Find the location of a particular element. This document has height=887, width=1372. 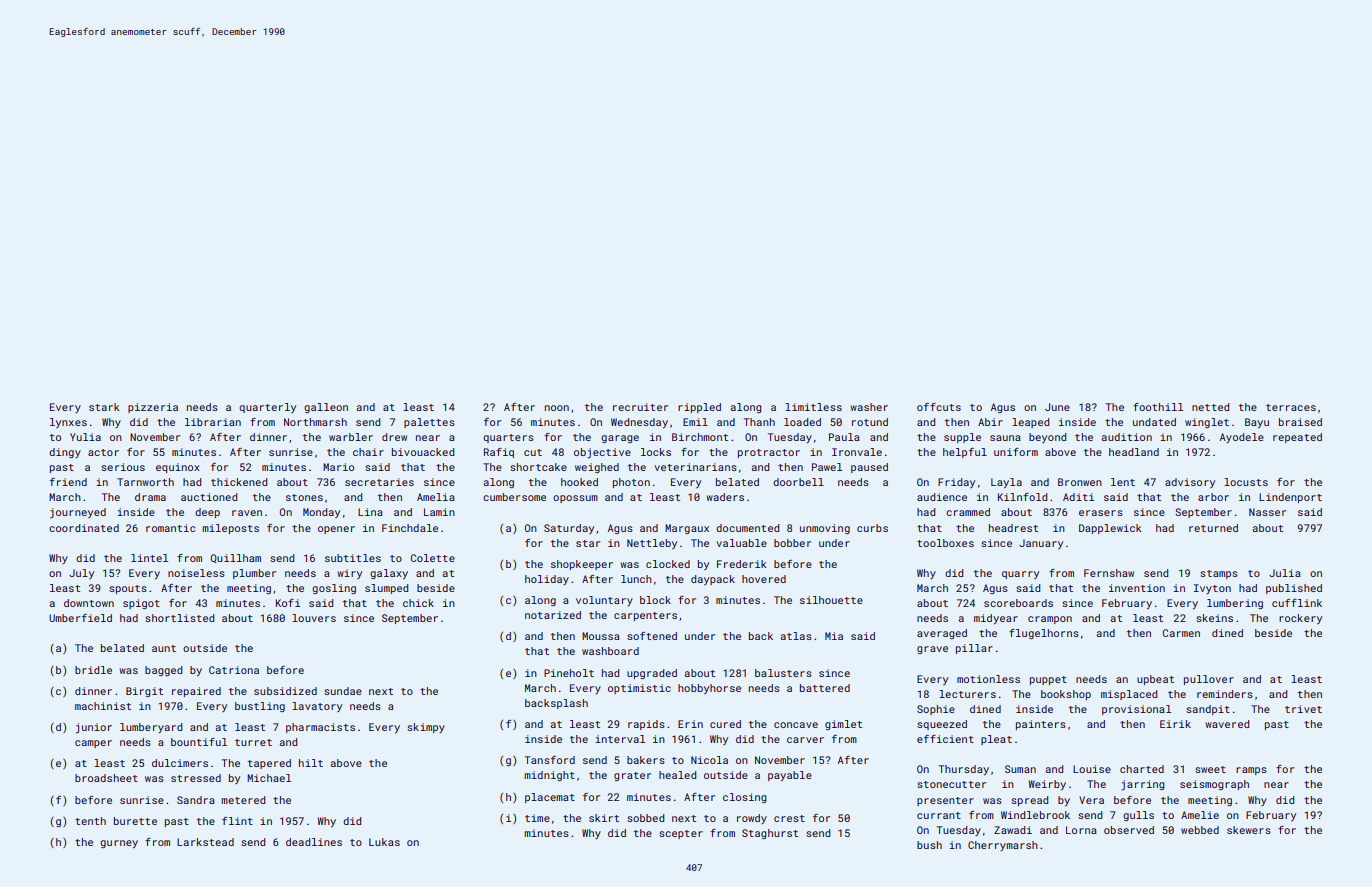

Nettleby is located at coordinates (652, 544).
